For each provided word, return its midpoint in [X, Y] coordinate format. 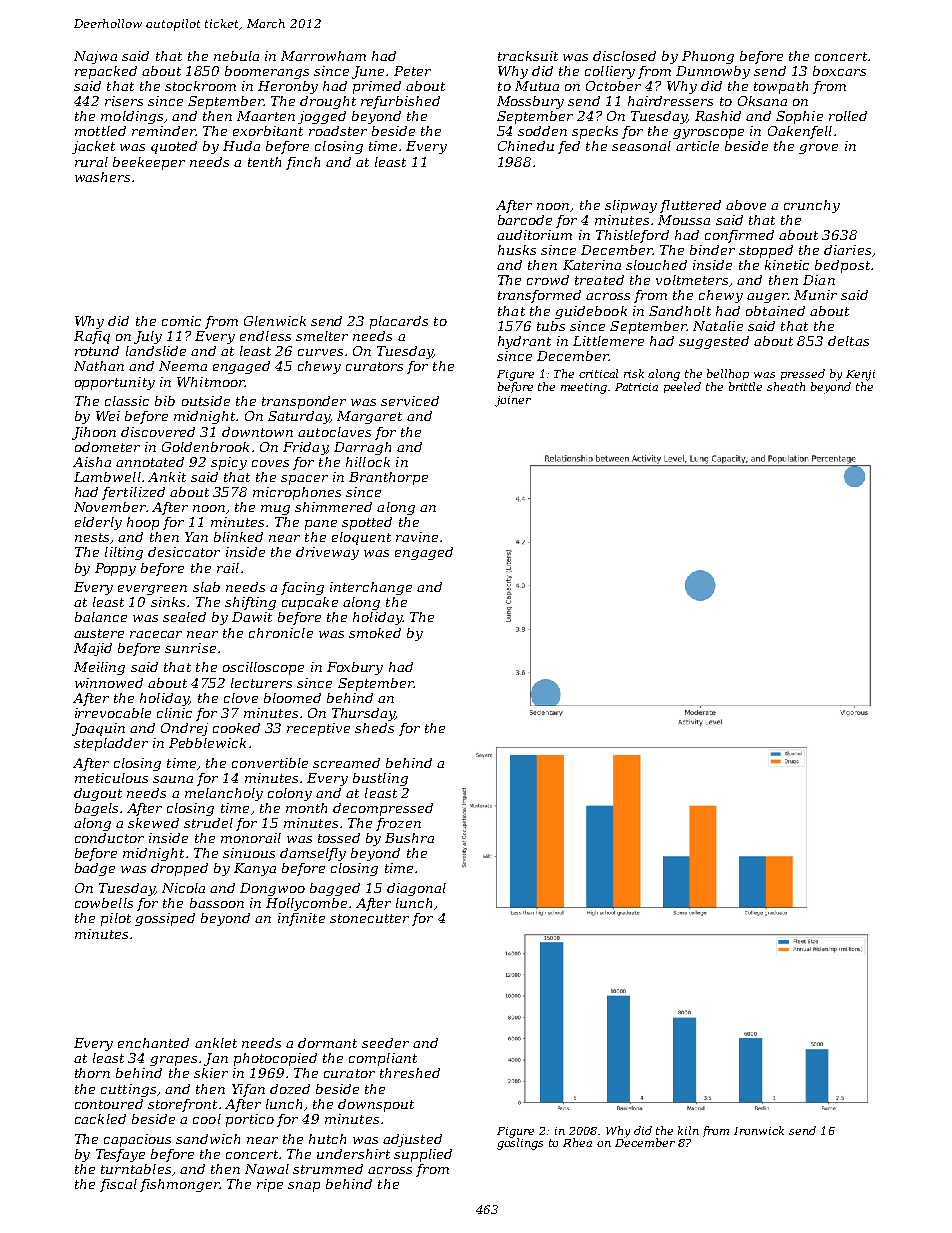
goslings [520, 1144]
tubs [551, 326]
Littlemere [608, 341]
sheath [786, 386]
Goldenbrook [205, 447]
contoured [109, 1104]
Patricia [636, 387]
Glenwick [275, 321]
